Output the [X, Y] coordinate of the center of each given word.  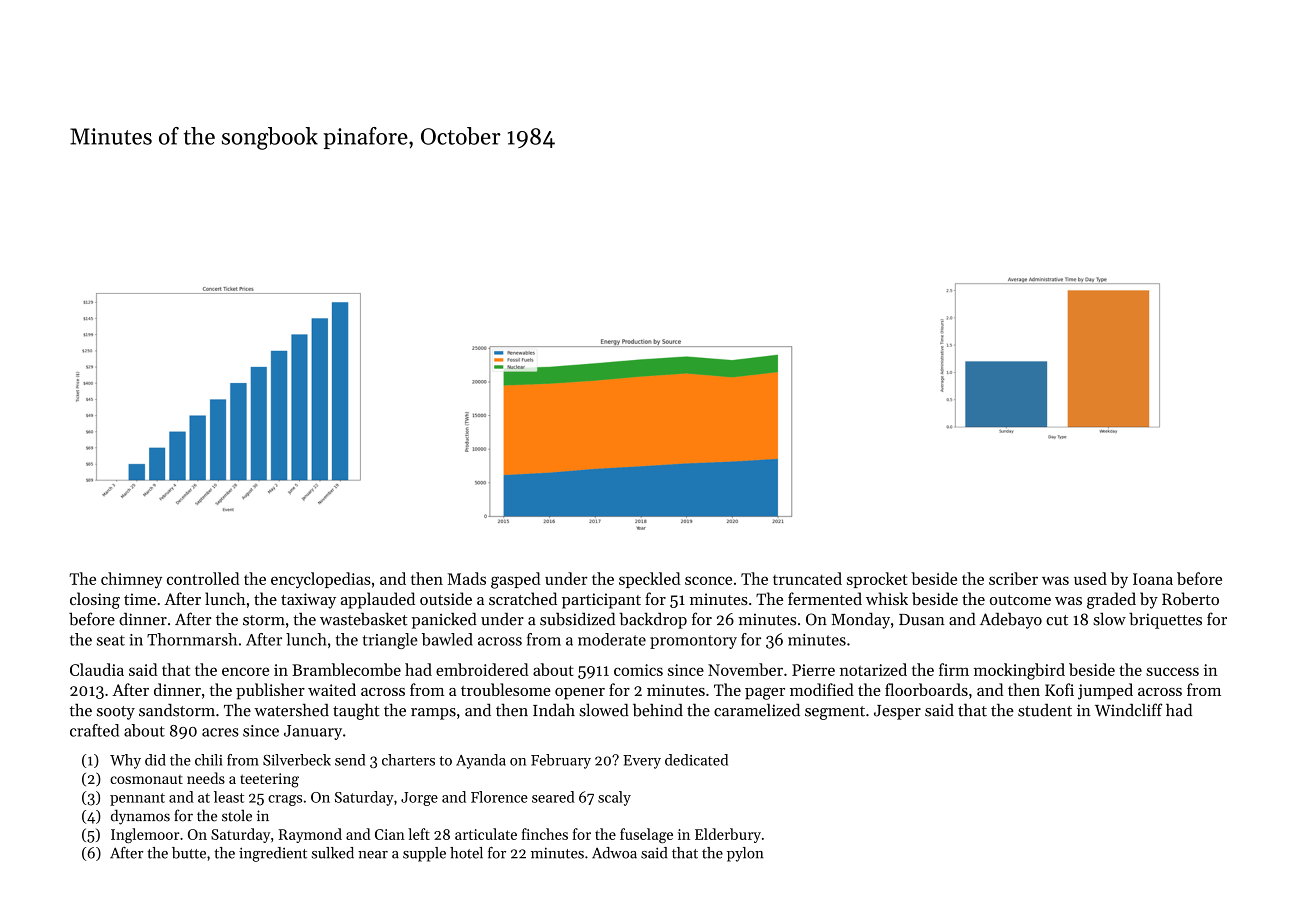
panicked [444, 620]
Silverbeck [297, 760]
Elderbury [728, 835]
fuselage [646, 835]
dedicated [696, 760]
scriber [1013, 578]
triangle [390, 641]
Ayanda [481, 761]
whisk [887, 598]
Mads [467, 578]
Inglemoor [145, 835]
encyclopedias [321, 580]
